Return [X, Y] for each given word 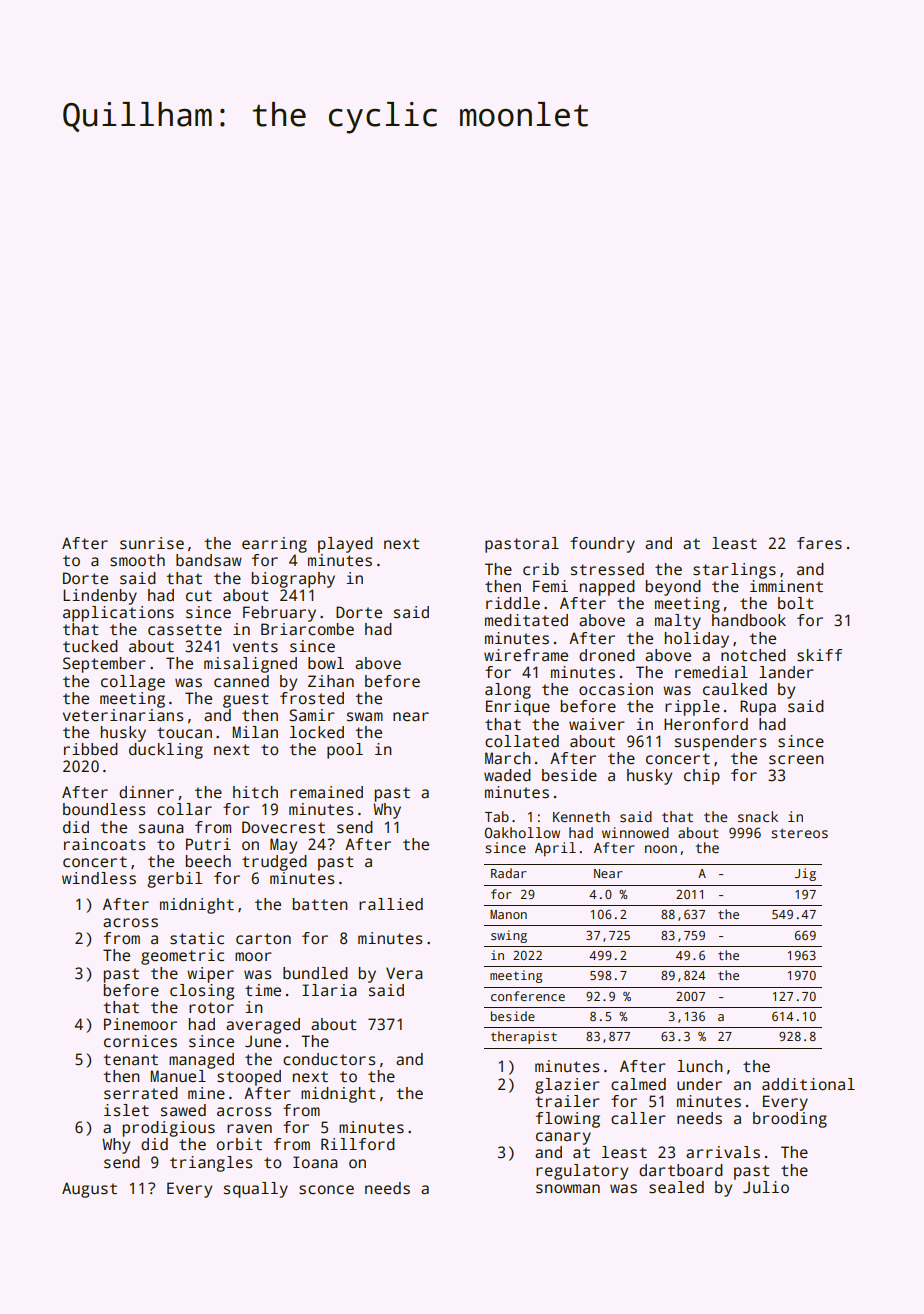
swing [509, 936]
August [89, 1190]
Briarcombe [307, 629]
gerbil [175, 880]
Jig [805, 874]
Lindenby [100, 597]
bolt [795, 603]
